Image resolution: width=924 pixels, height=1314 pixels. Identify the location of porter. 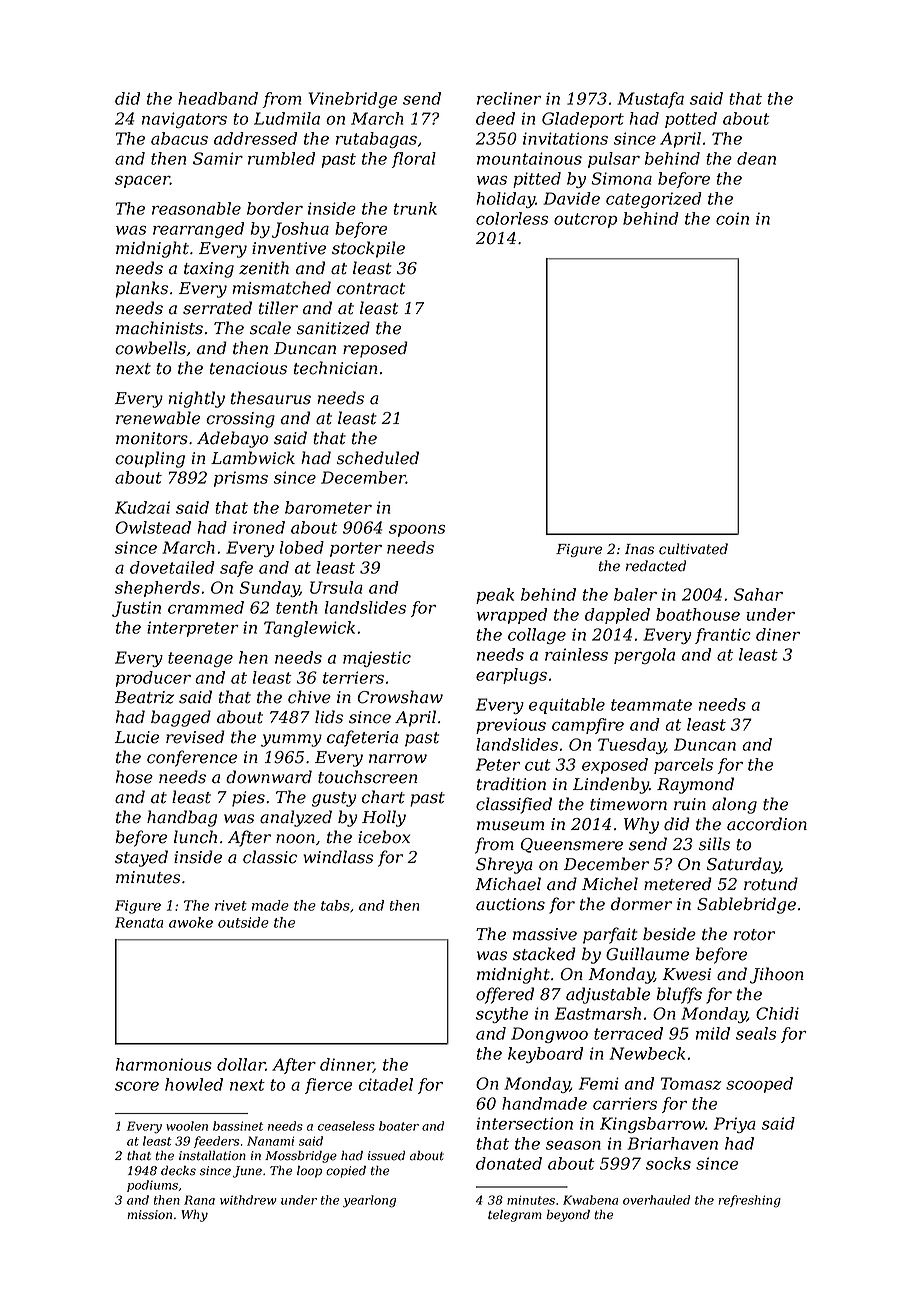
(356, 549).
